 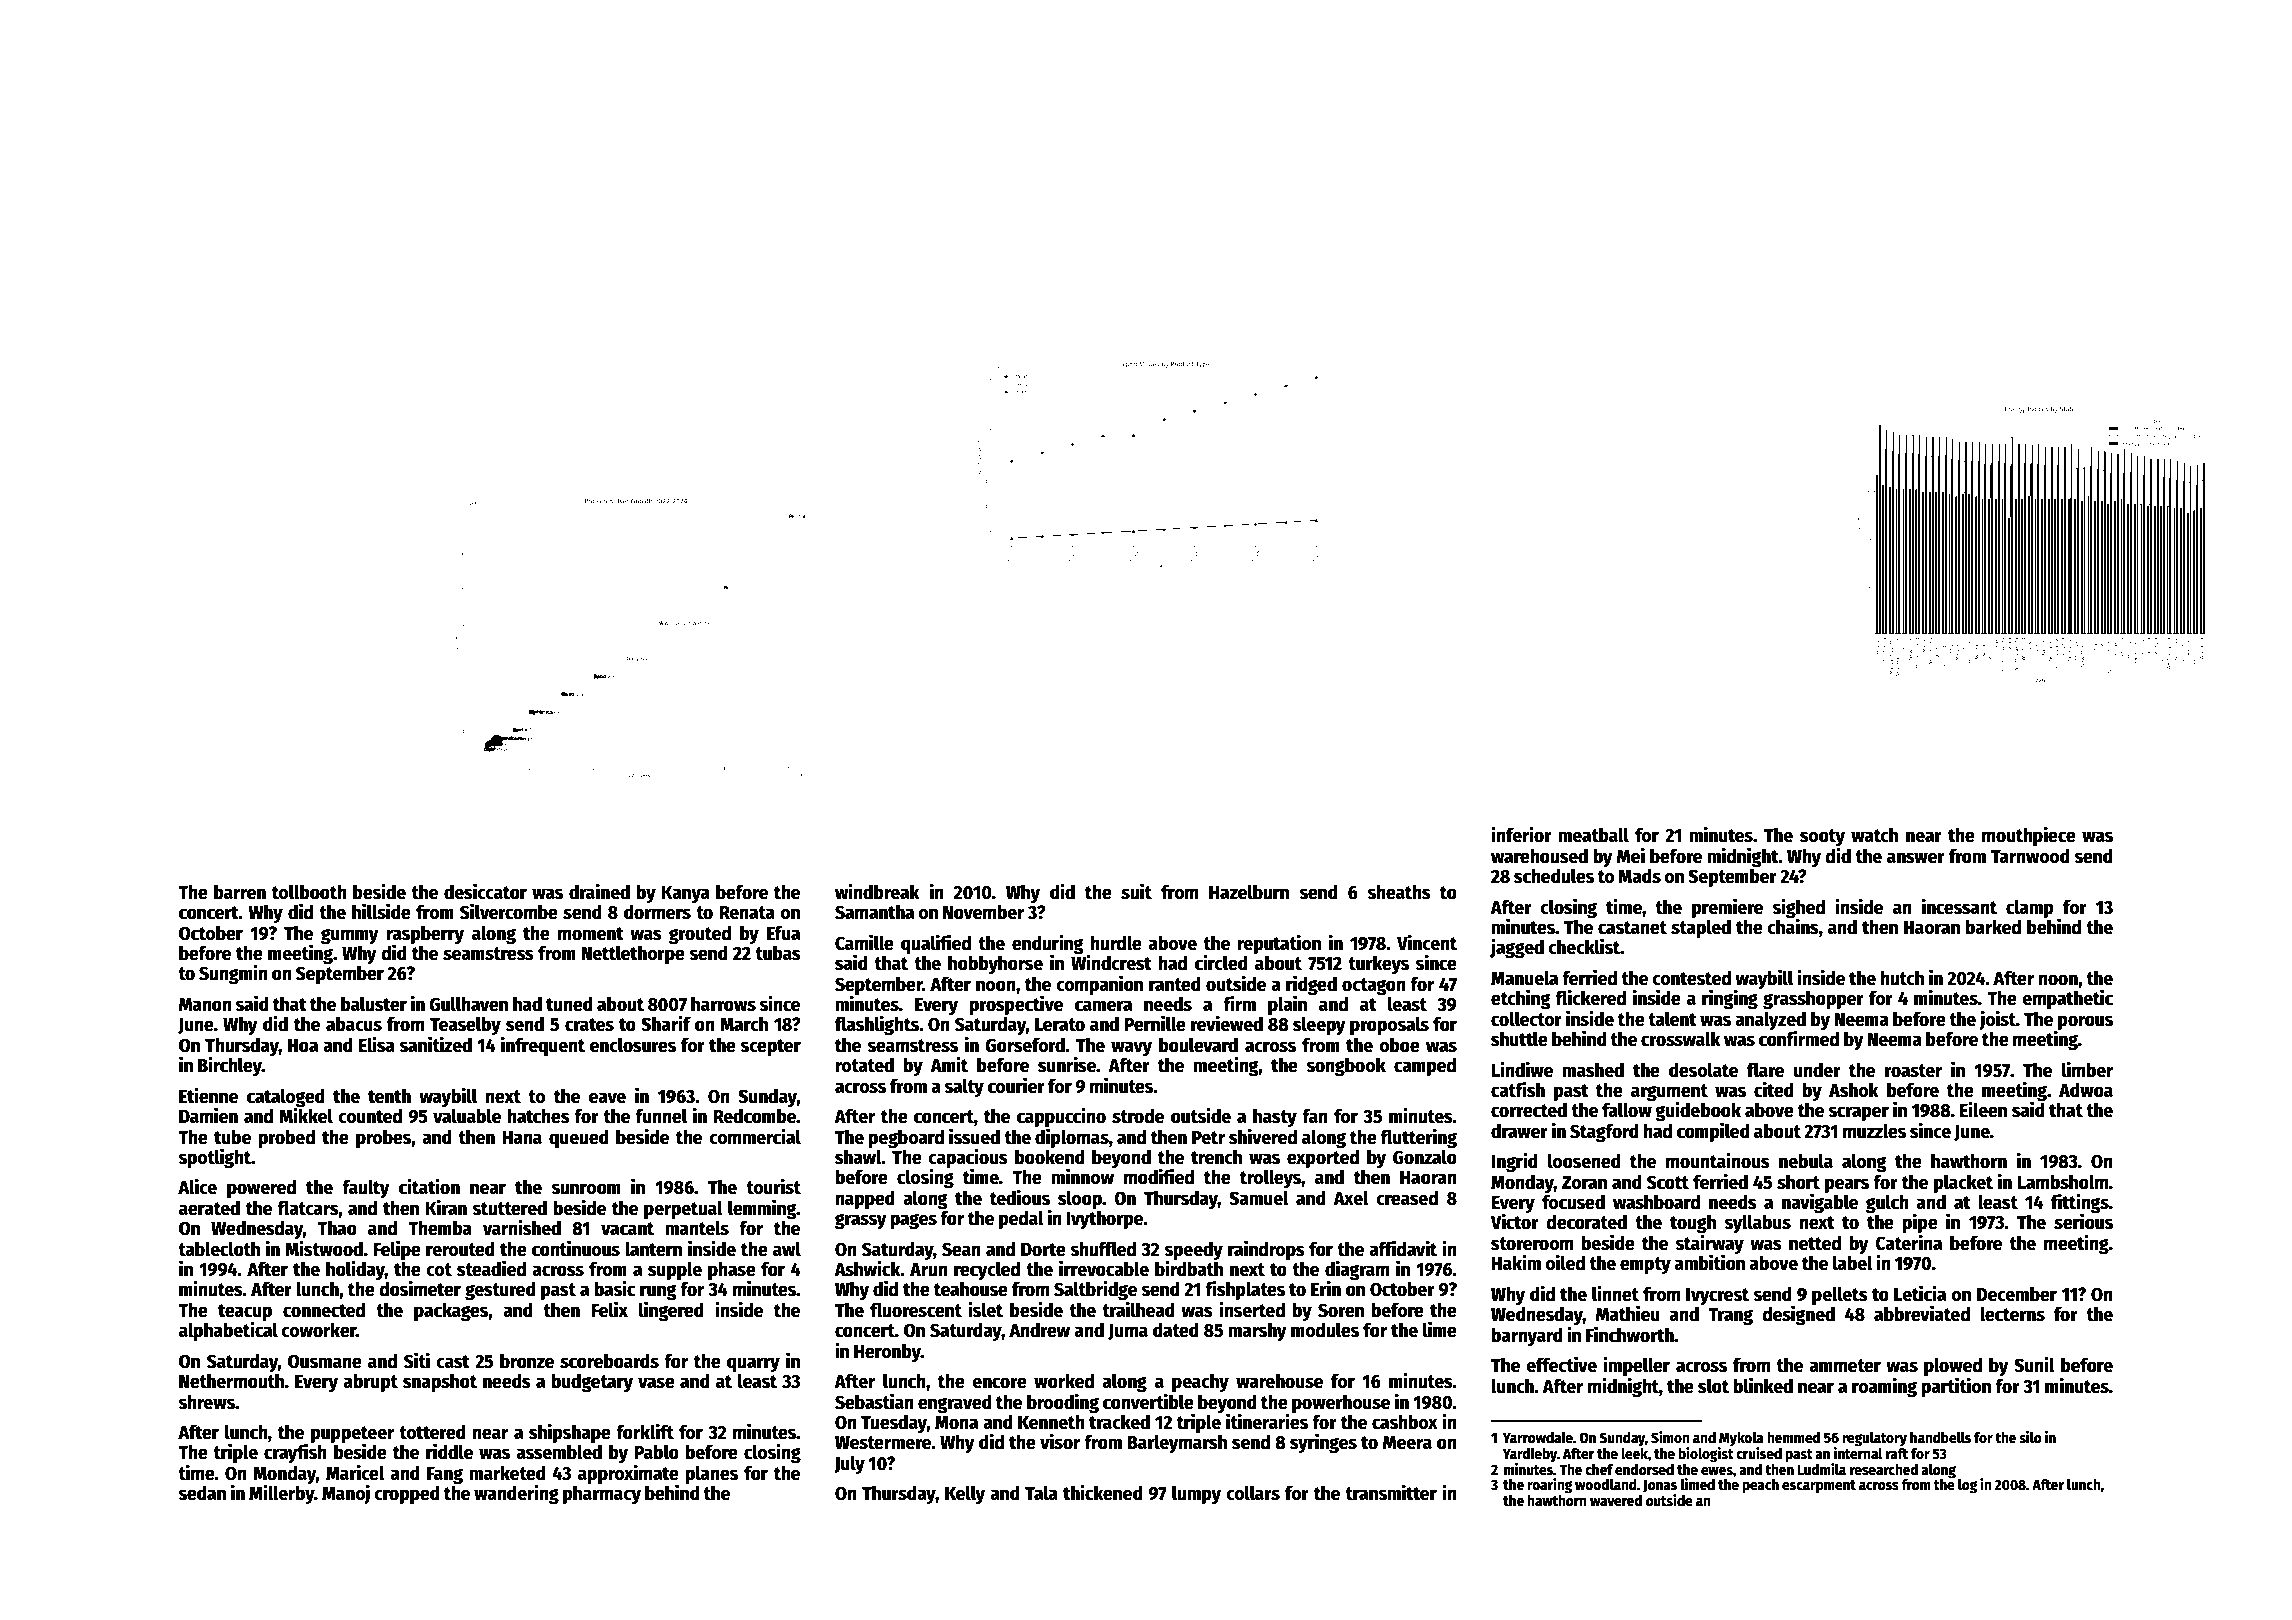 I want to click on catfish, so click(x=1518, y=1089).
